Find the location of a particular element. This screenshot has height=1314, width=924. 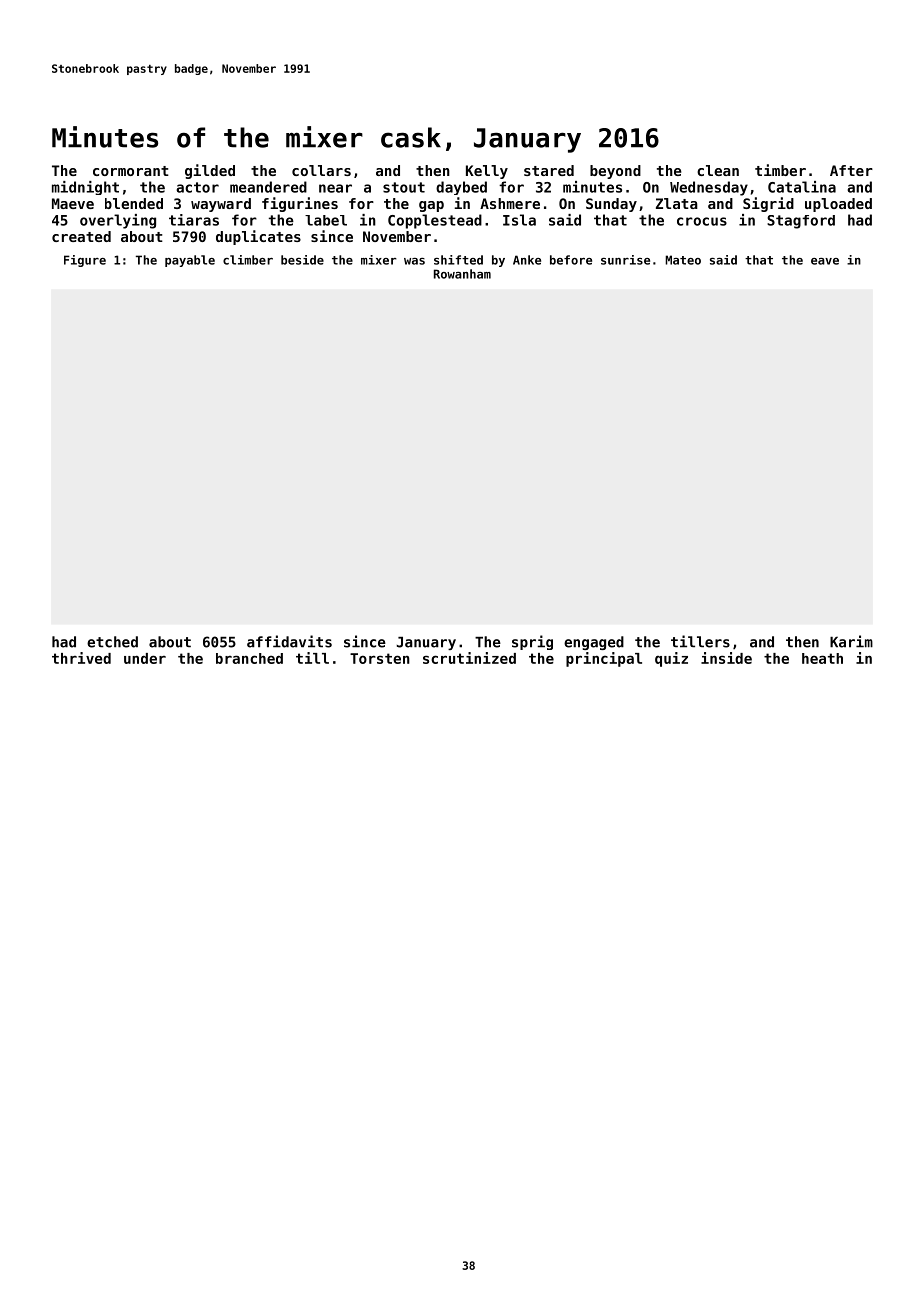

affidavits is located at coordinates (289, 641).
